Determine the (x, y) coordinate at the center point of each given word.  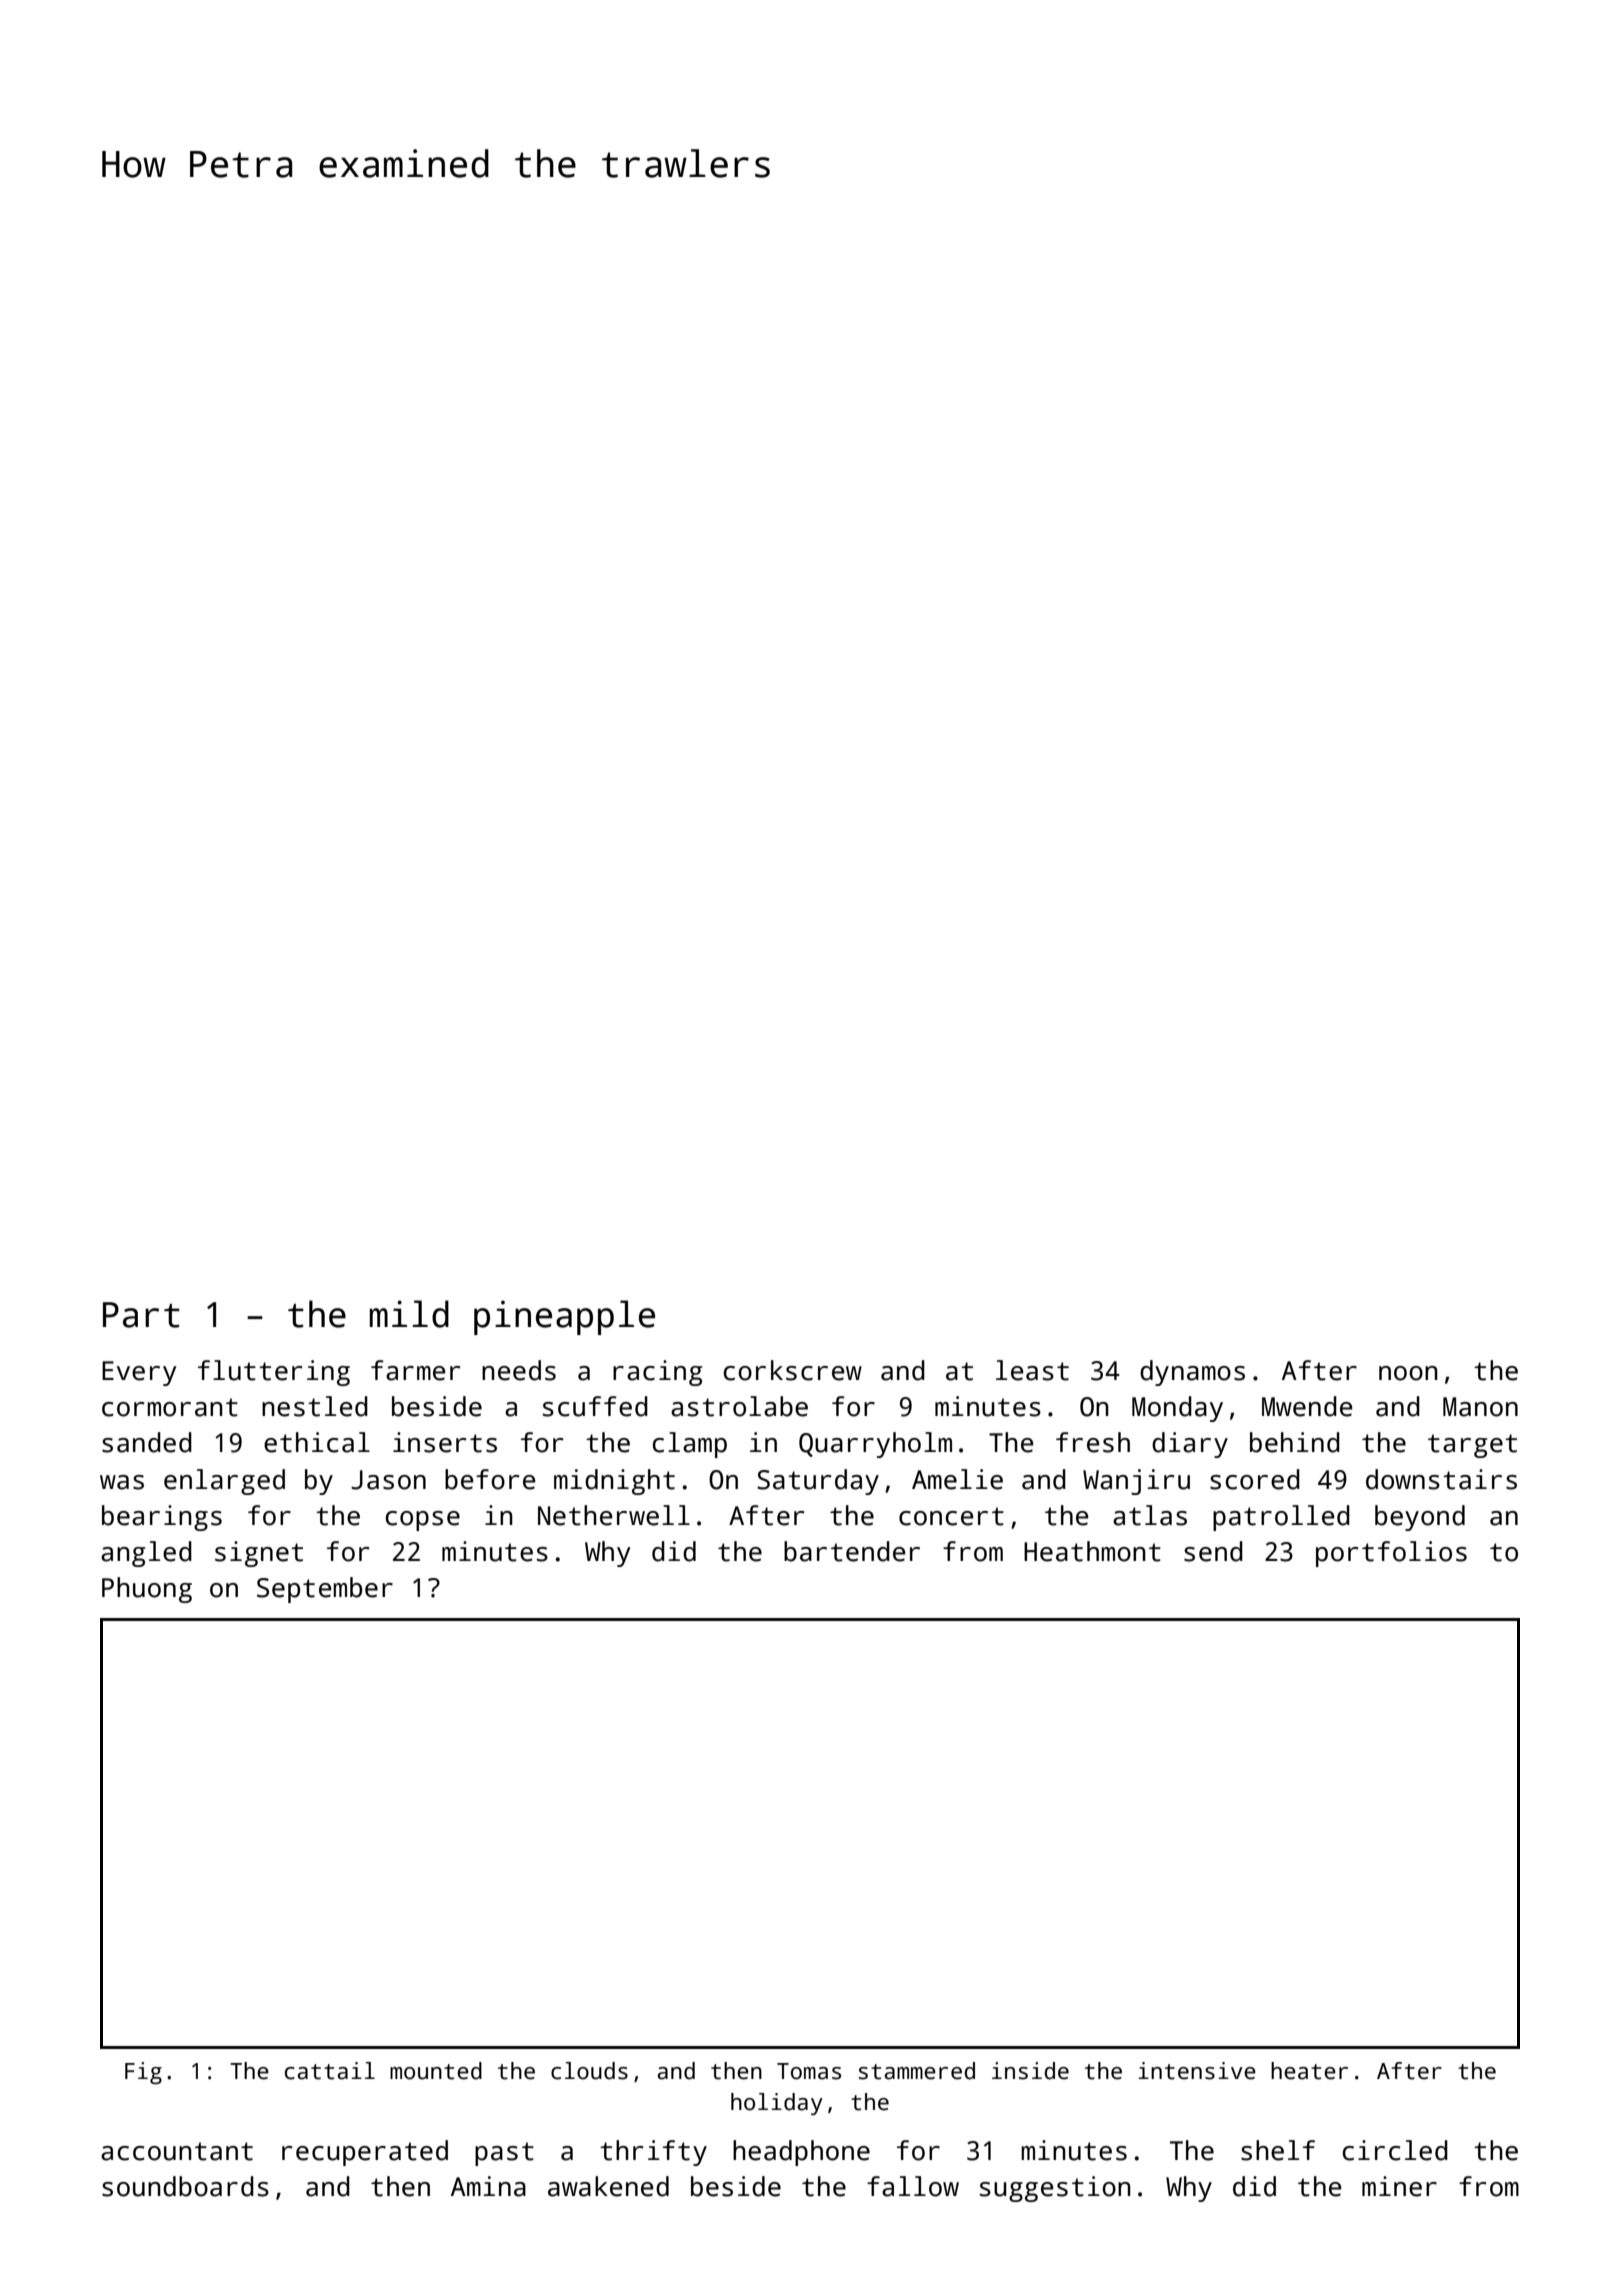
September (325, 1590)
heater (1309, 2071)
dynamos (1192, 1373)
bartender (852, 1551)
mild (409, 1314)
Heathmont (1092, 1551)
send (1213, 1551)
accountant (177, 2151)
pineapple (564, 1317)
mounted (436, 2071)
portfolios (1391, 1554)
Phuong (147, 1590)
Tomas (809, 2071)
